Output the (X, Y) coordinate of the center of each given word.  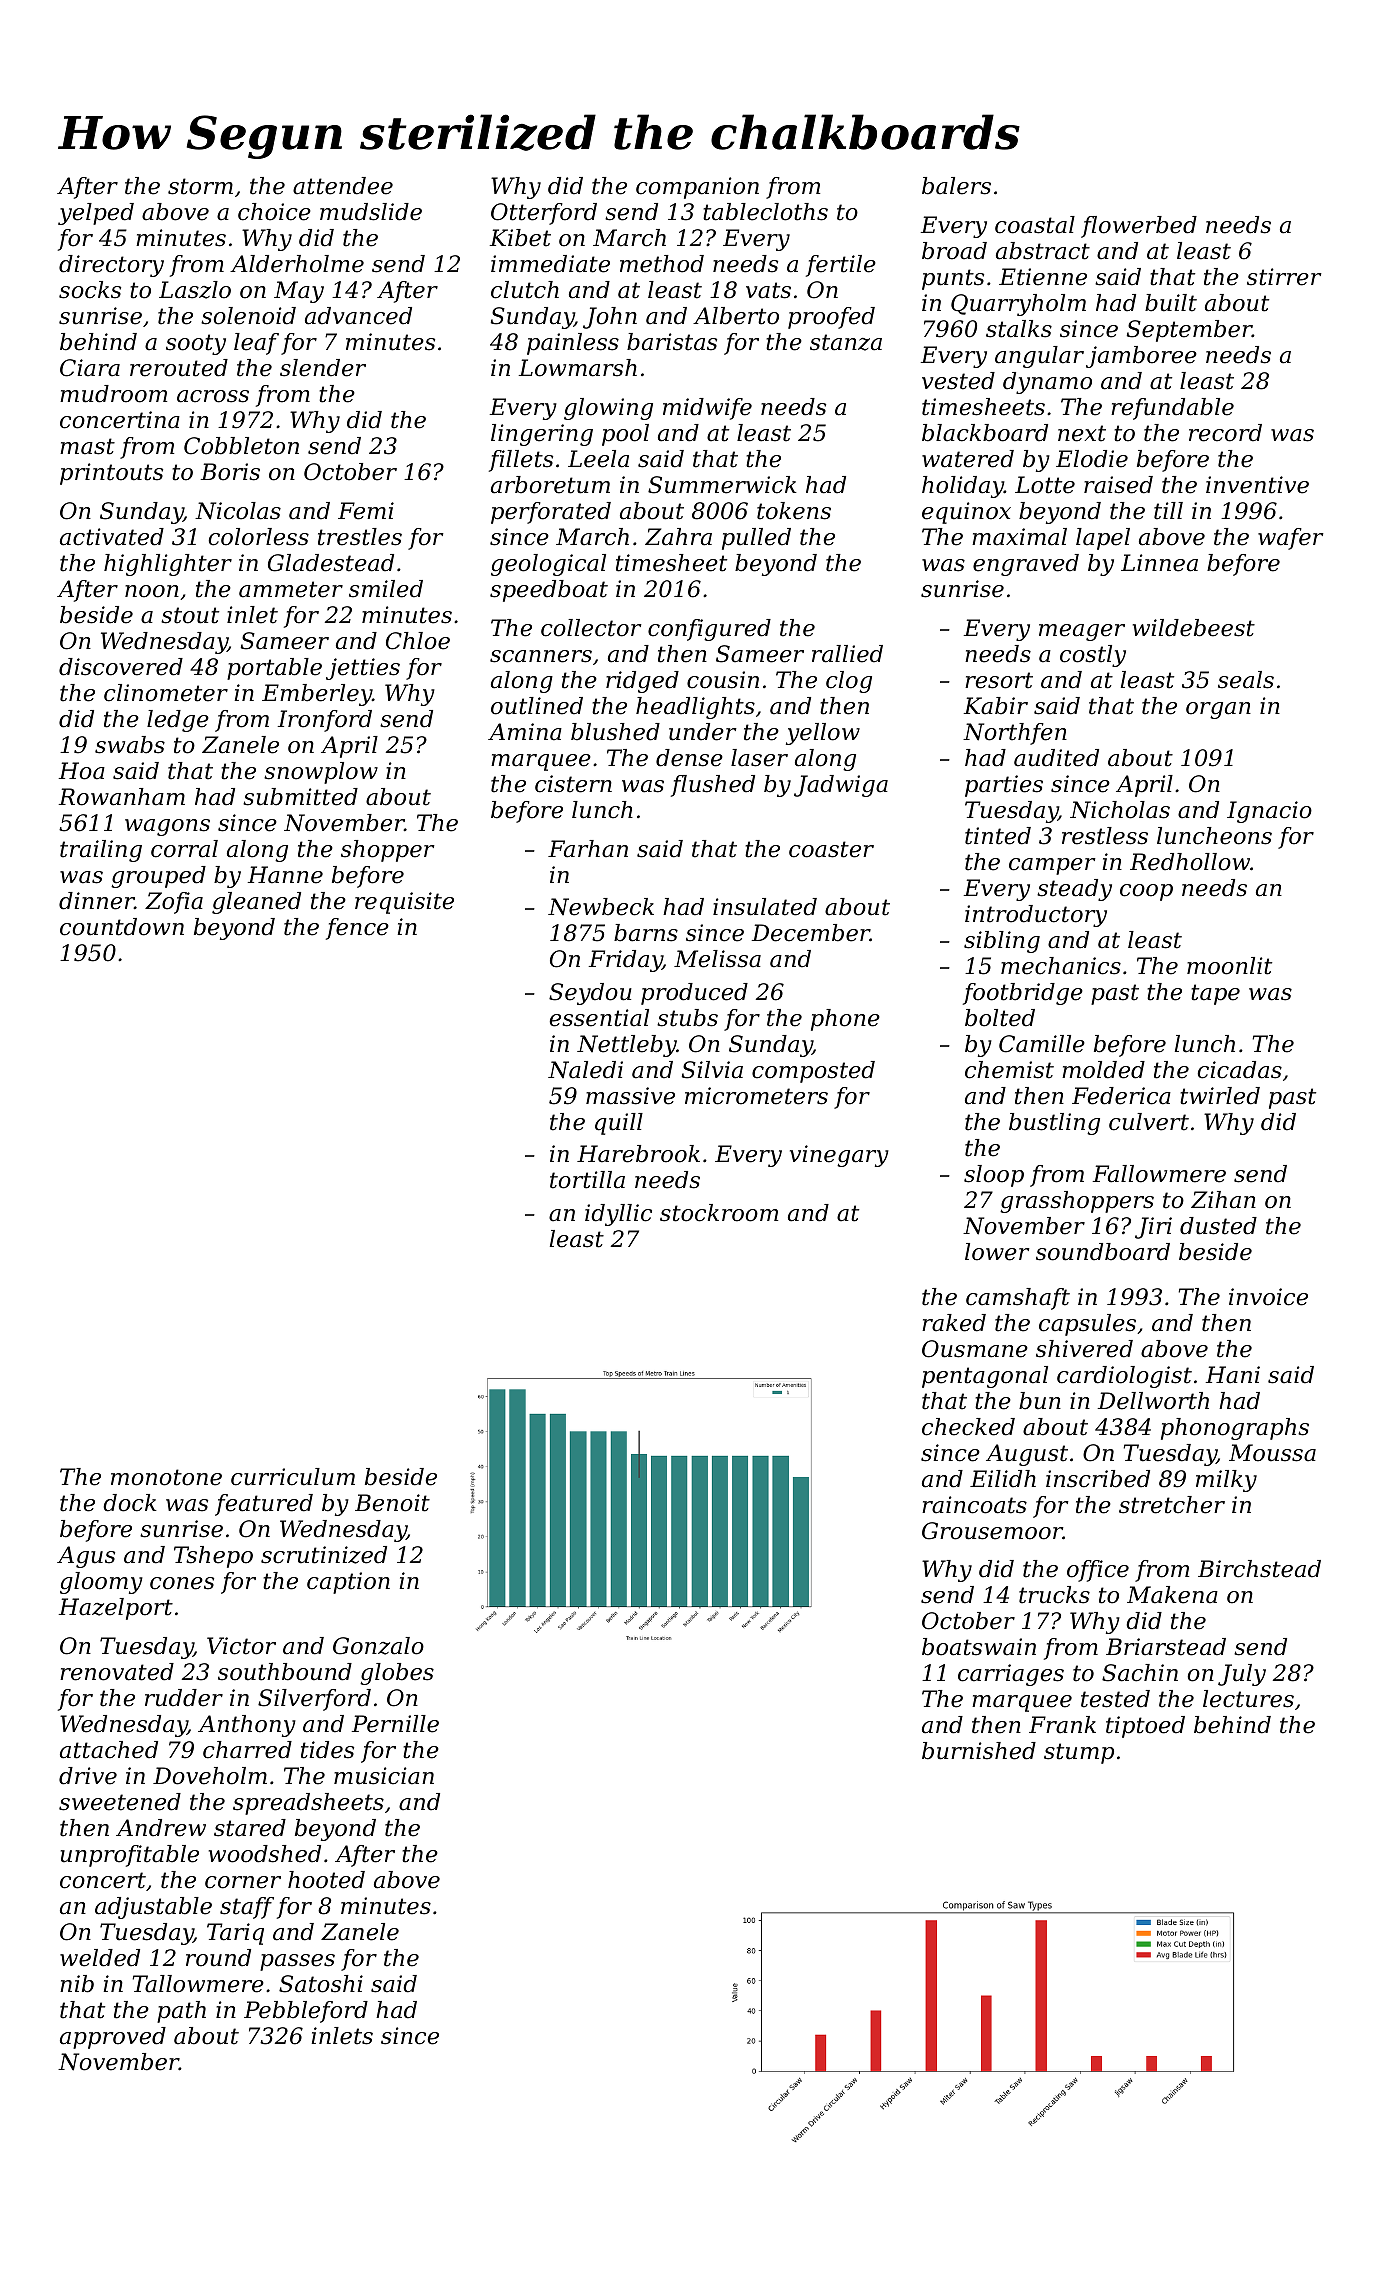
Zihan (1223, 1200)
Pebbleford (306, 2012)
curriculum (293, 1477)
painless (573, 344)
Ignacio (1269, 812)
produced (694, 994)
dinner (97, 901)
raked (954, 1323)
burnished (979, 1751)
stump (1079, 1753)
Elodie (1092, 459)
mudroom (113, 394)
